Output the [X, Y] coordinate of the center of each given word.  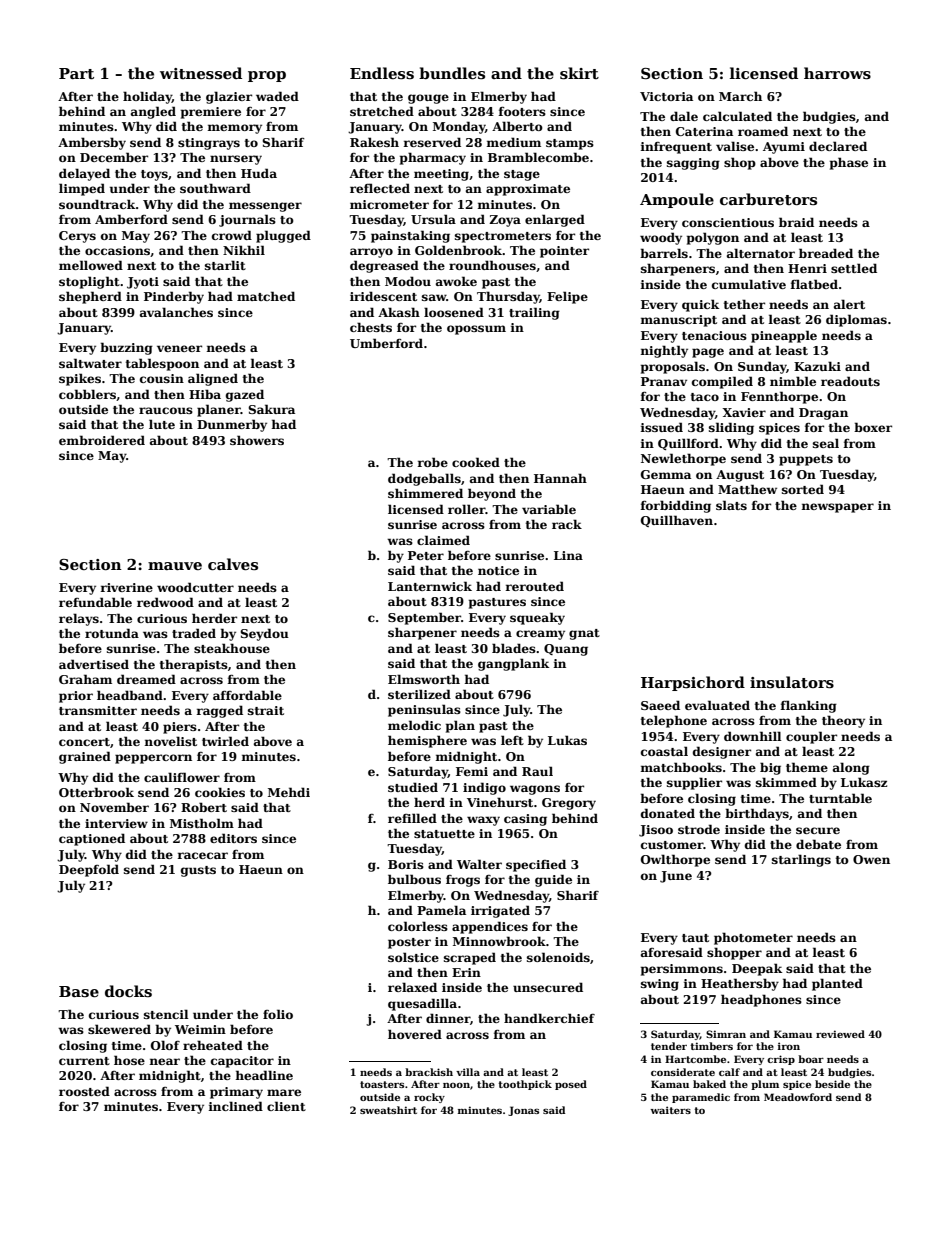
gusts [198, 871]
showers [257, 440]
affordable [247, 695]
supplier [694, 783]
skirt [579, 73]
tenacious [714, 335]
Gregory [569, 804]
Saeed [660, 705]
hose [129, 1060]
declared [838, 146]
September [424, 618]
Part [76, 73]
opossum [476, 330]
